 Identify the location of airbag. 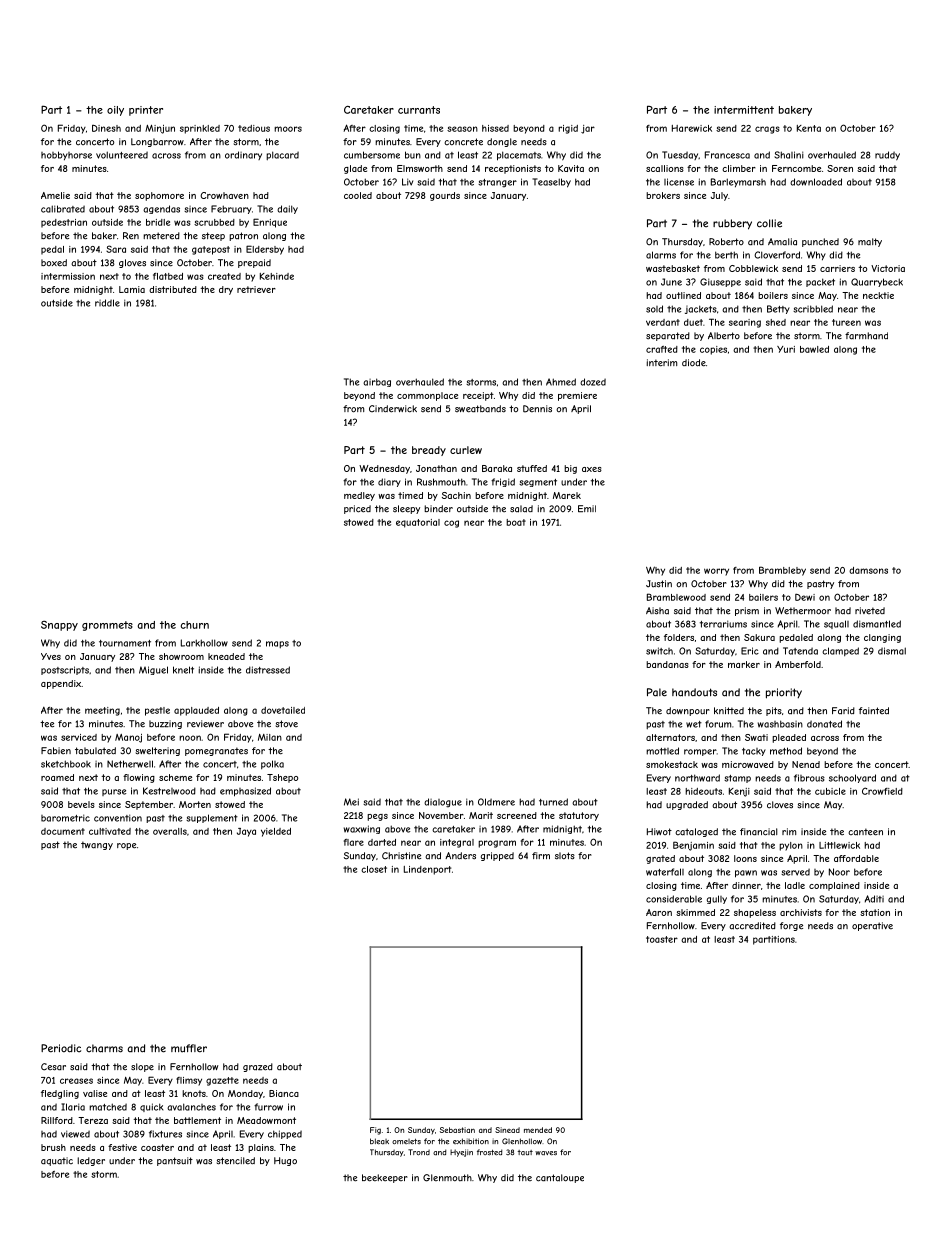
(377, 382).
